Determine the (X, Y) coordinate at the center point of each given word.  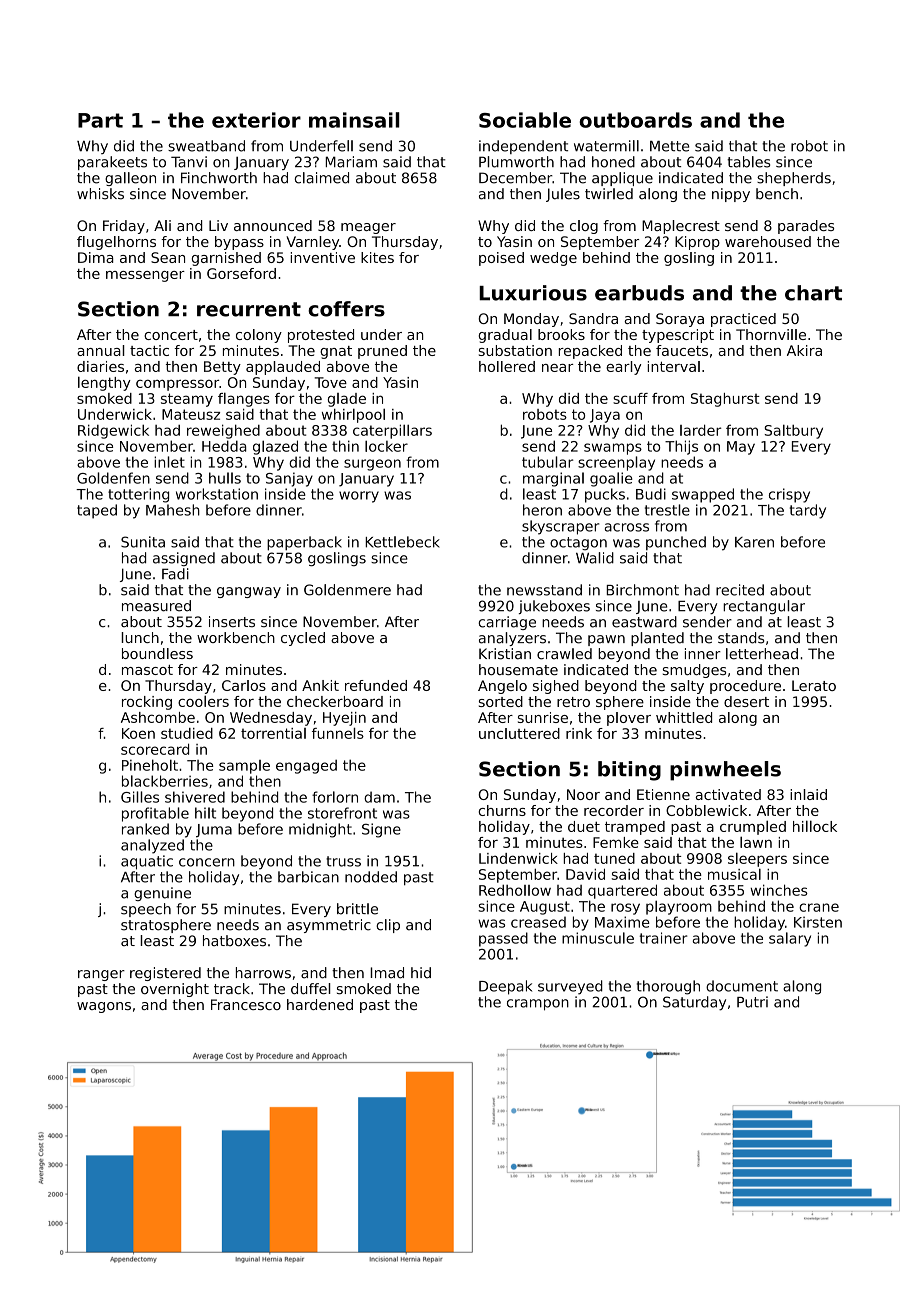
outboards (635, 120)
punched (676, 543)
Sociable (525, 120)
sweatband (206, 146)
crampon (538, 1005)
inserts (232, 621)
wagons (104, 1007)
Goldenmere (347, 590)
